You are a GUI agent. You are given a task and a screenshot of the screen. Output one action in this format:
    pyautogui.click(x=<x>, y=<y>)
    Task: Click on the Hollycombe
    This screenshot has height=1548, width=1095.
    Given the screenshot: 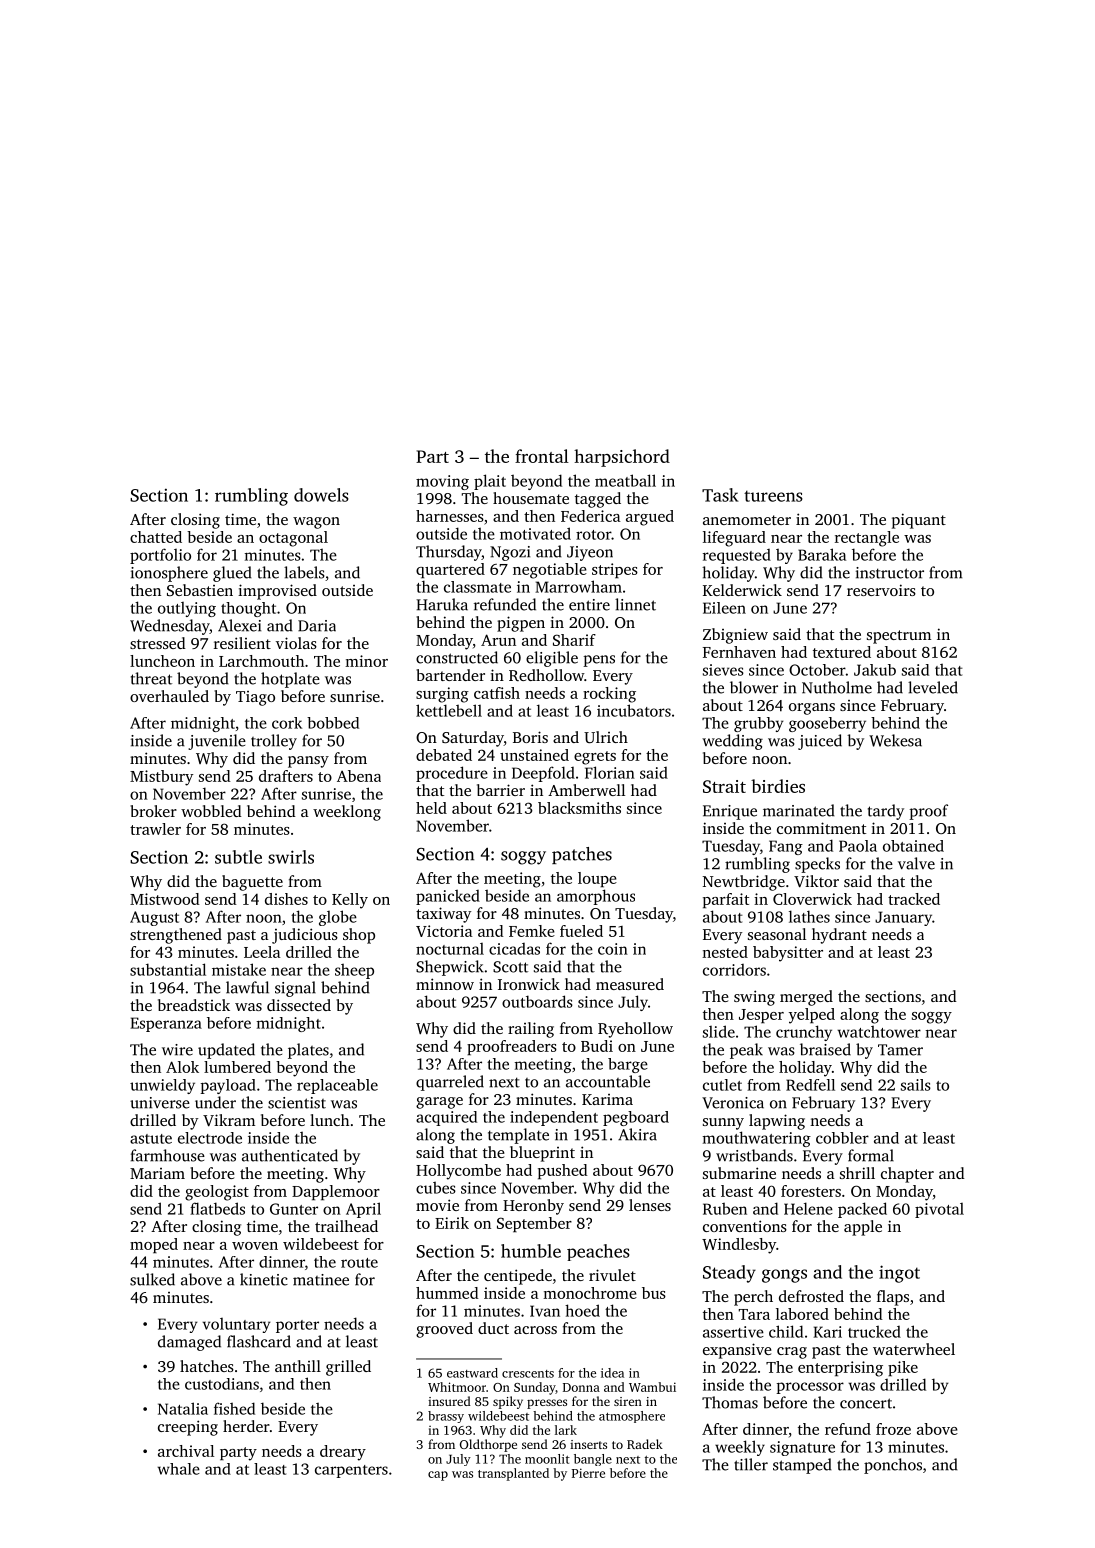 What is the action you would take?
    pyautogui.click(x=458, y=1172)
